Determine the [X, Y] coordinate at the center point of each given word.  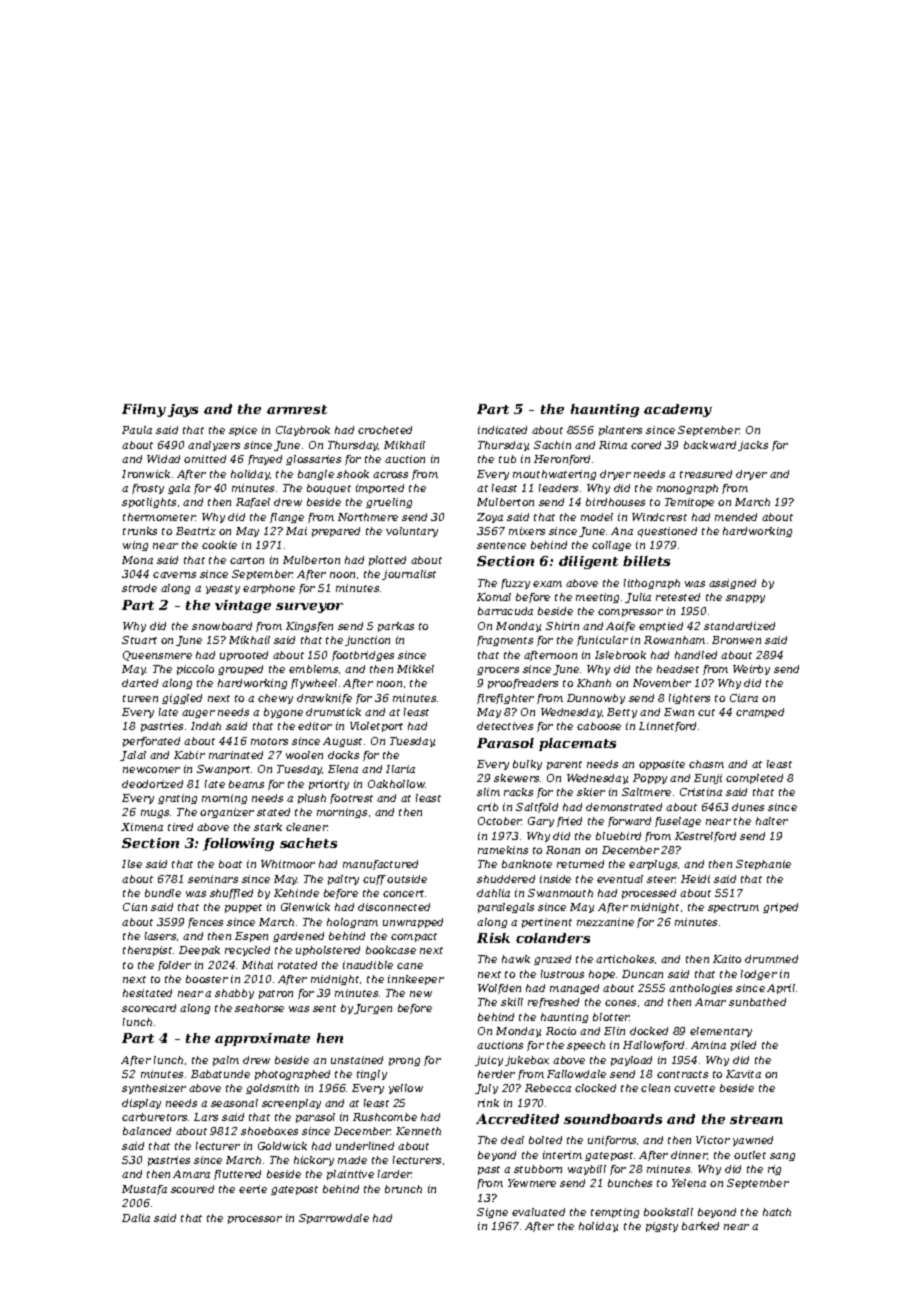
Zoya [490, 518]
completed [754, 779]
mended [736, 517]
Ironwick [146, 474]
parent [564, 765]
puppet [243, 908]
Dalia [136, 1218]
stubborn [538, 1169]
